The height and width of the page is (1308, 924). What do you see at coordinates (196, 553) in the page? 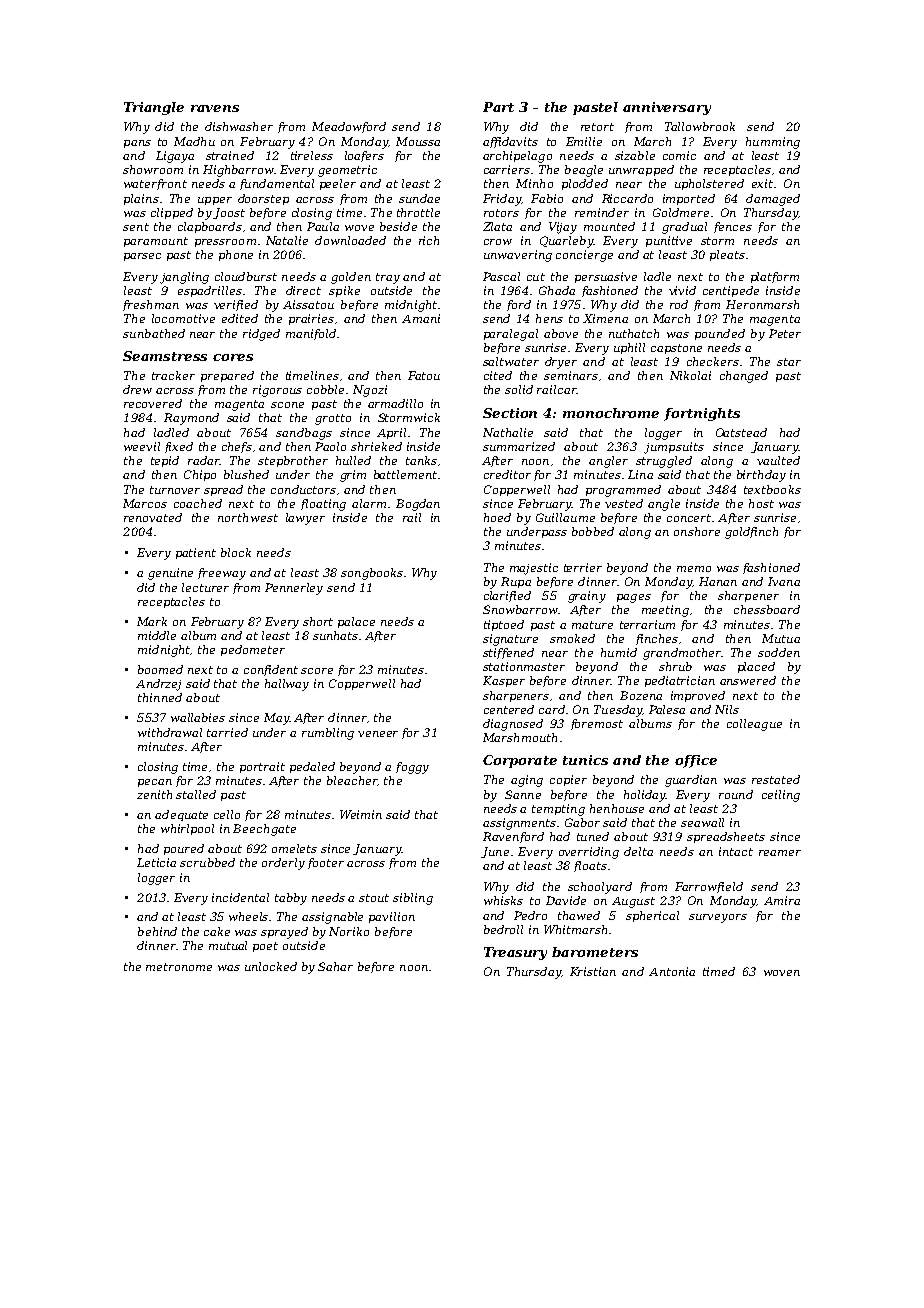
I see `patient` at bounding box center [196, 553].
